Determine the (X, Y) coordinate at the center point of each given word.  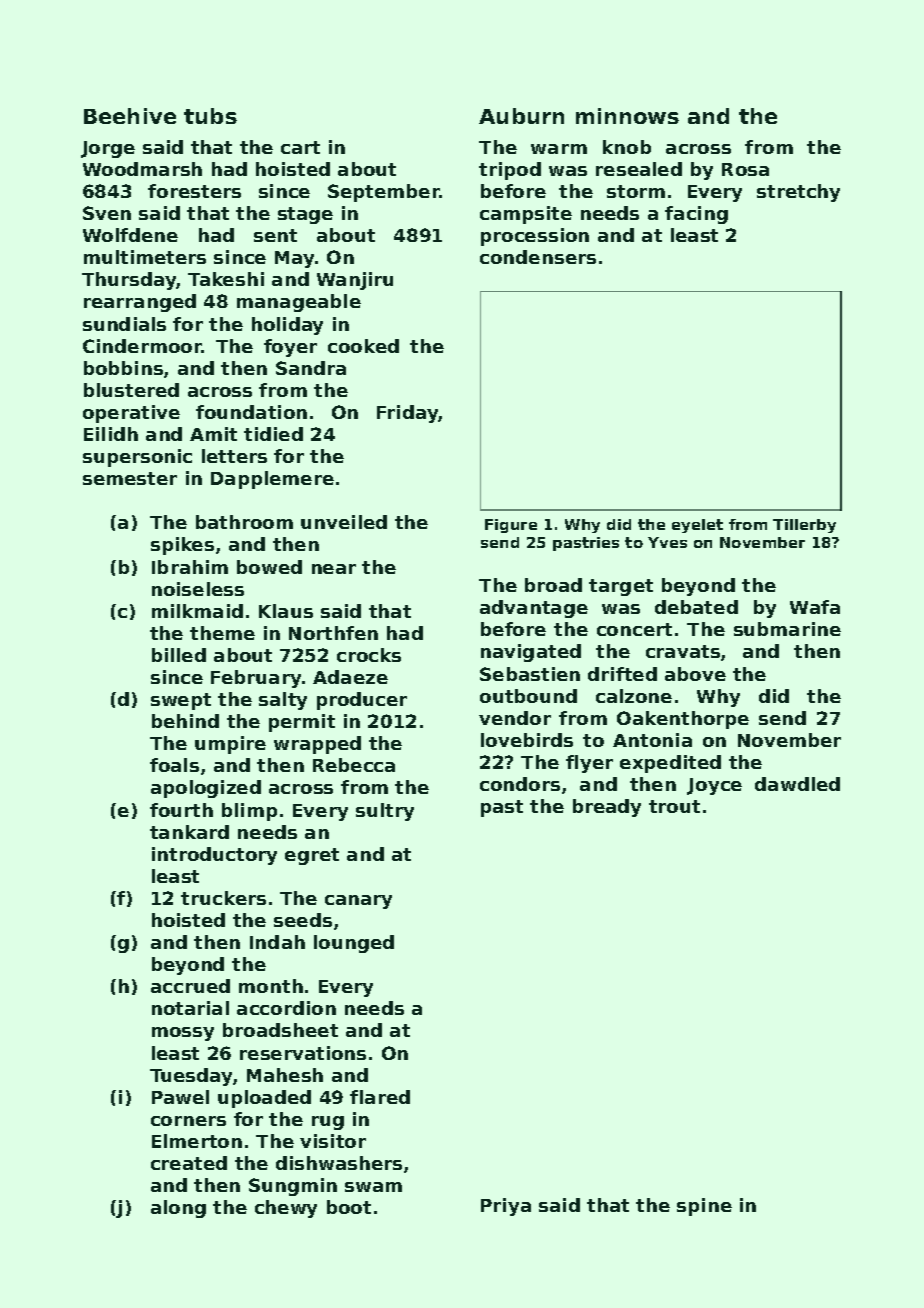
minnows (627, 116)
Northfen (333, 633)
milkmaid (197, 611)
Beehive (130, 116)
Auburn (521, 116)
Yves (667, 542)
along (178, 1209)
